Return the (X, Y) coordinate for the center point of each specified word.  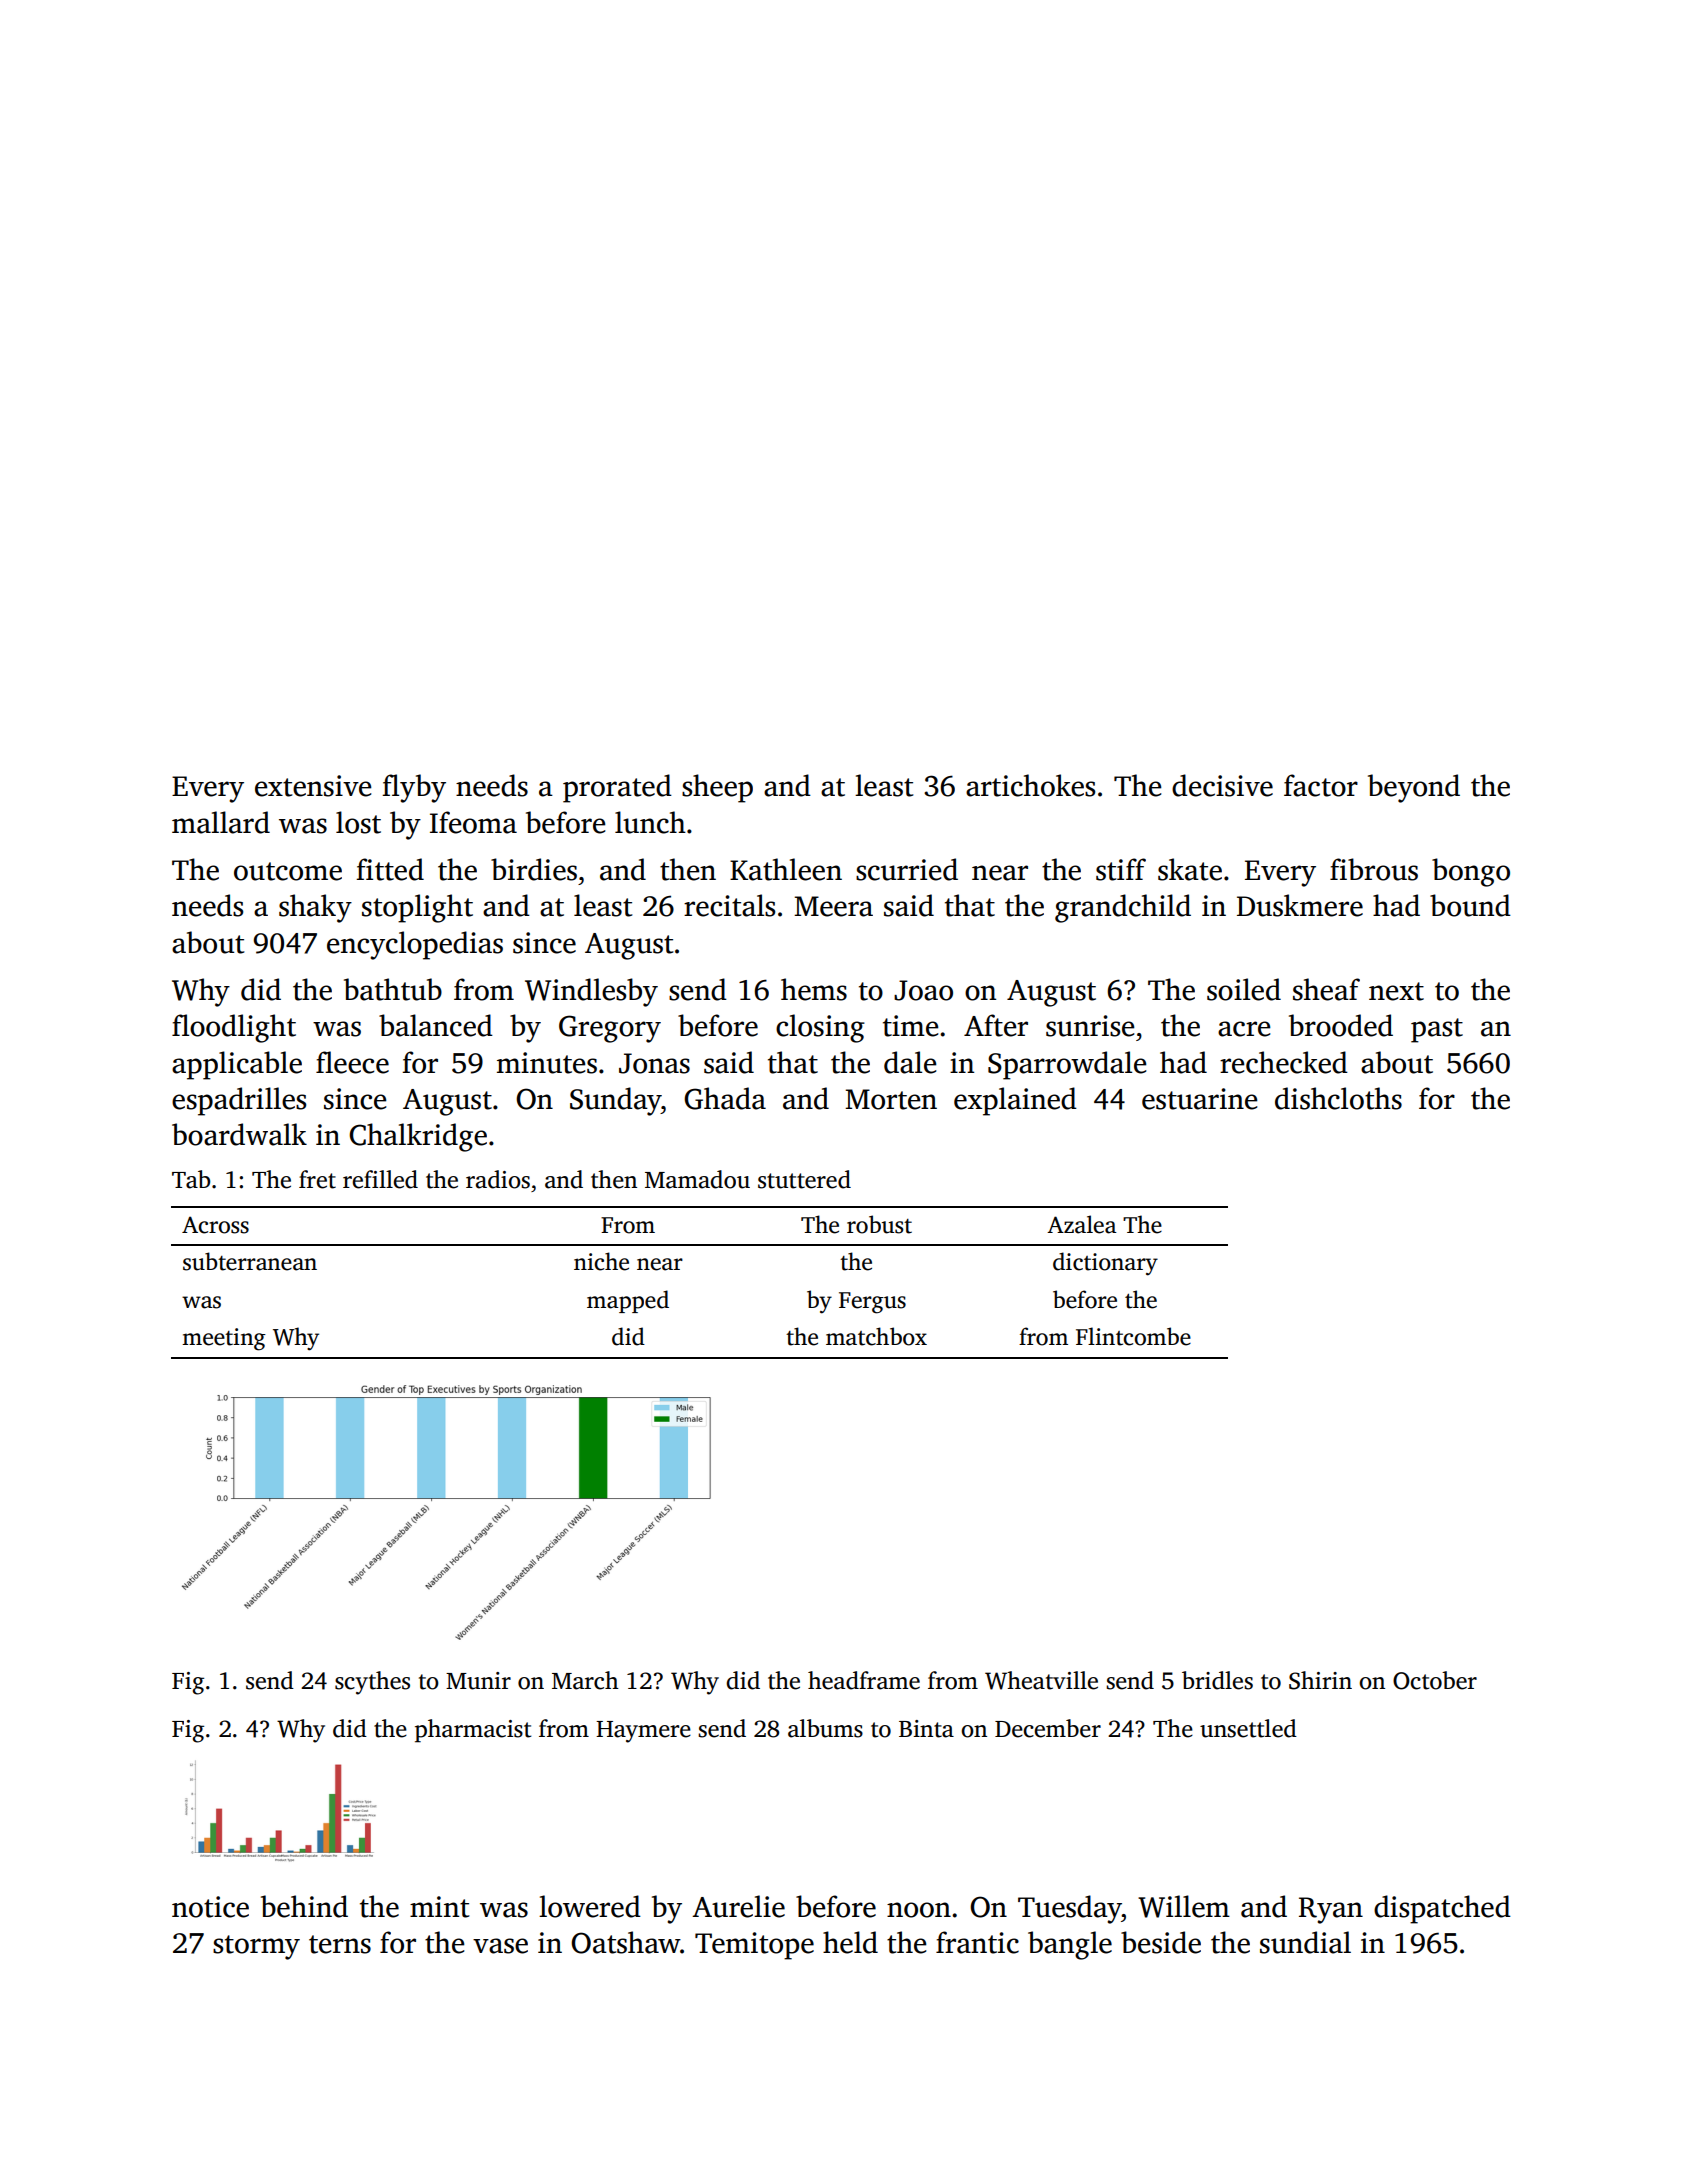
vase (500, 1946)
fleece (352, 1062)
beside (1161, 1942)
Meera (833, 906)
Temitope (754, 1946)
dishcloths (1338, 1098)
